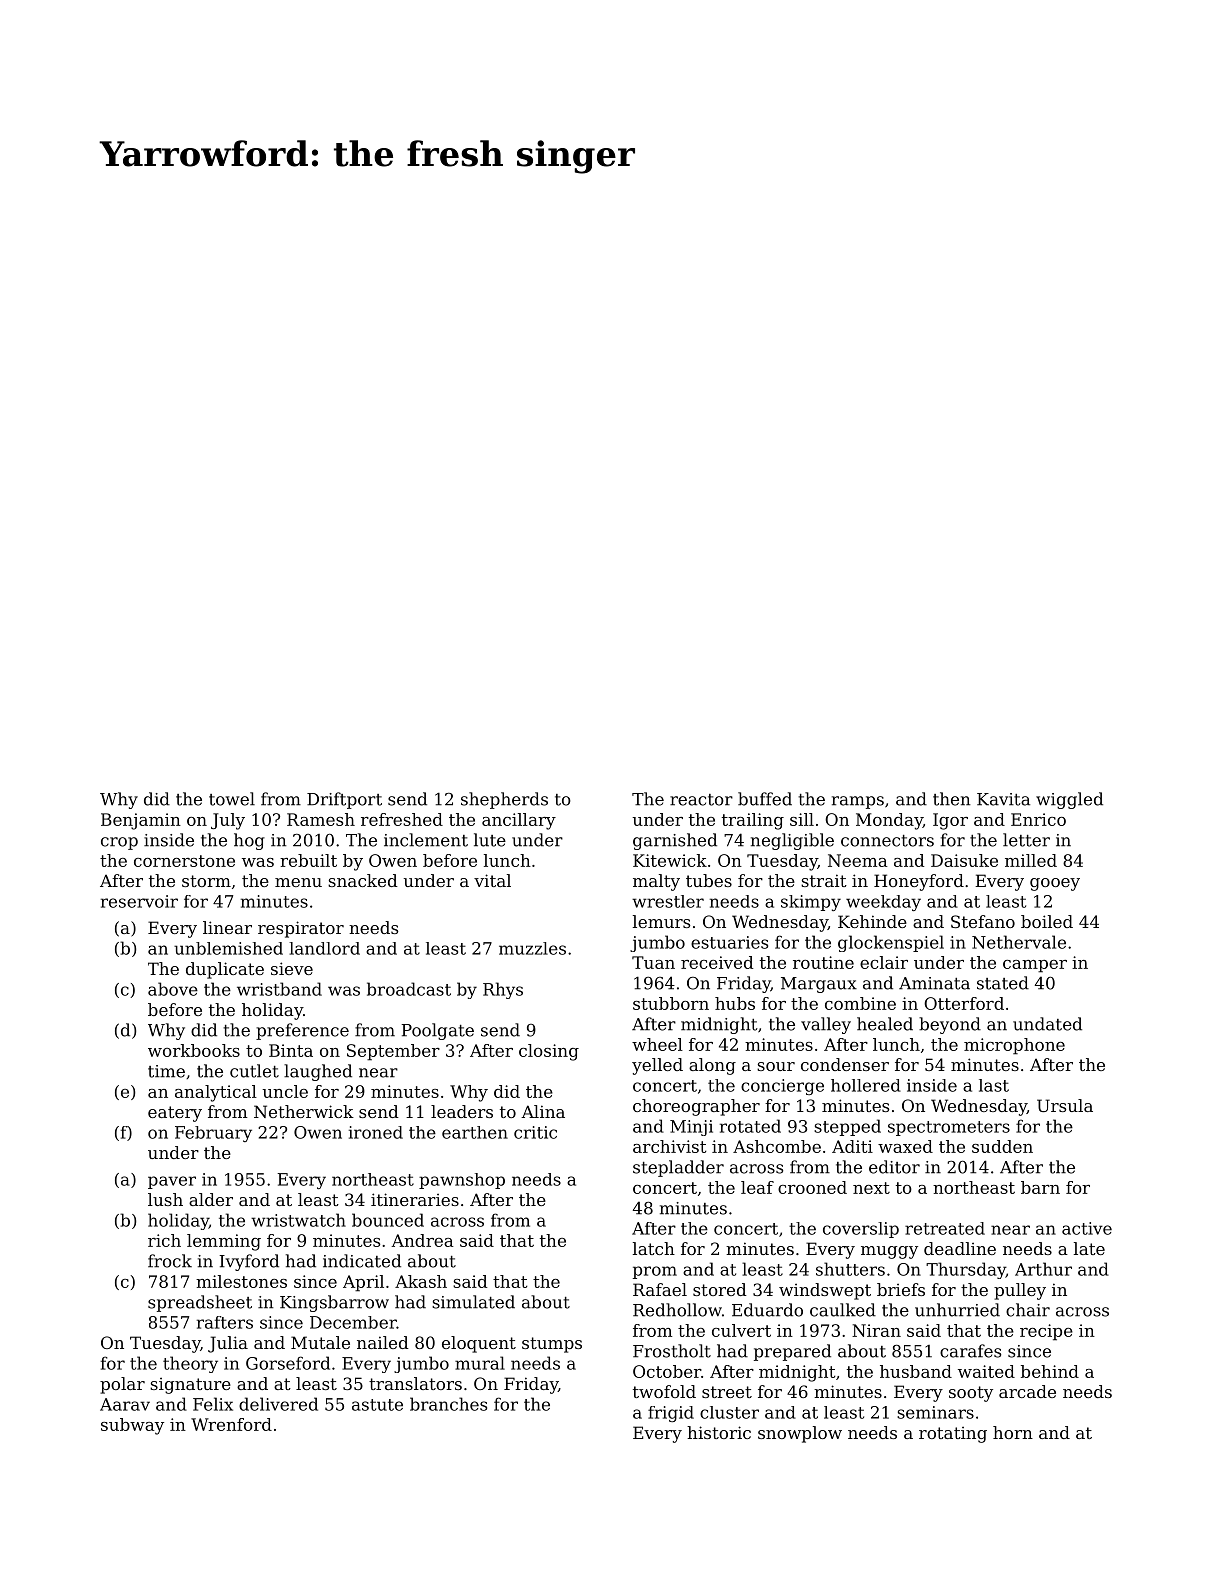 The height and width of the screenshot is (1574, 1216). I want to click on Arthur, so click(1043, 1269).
